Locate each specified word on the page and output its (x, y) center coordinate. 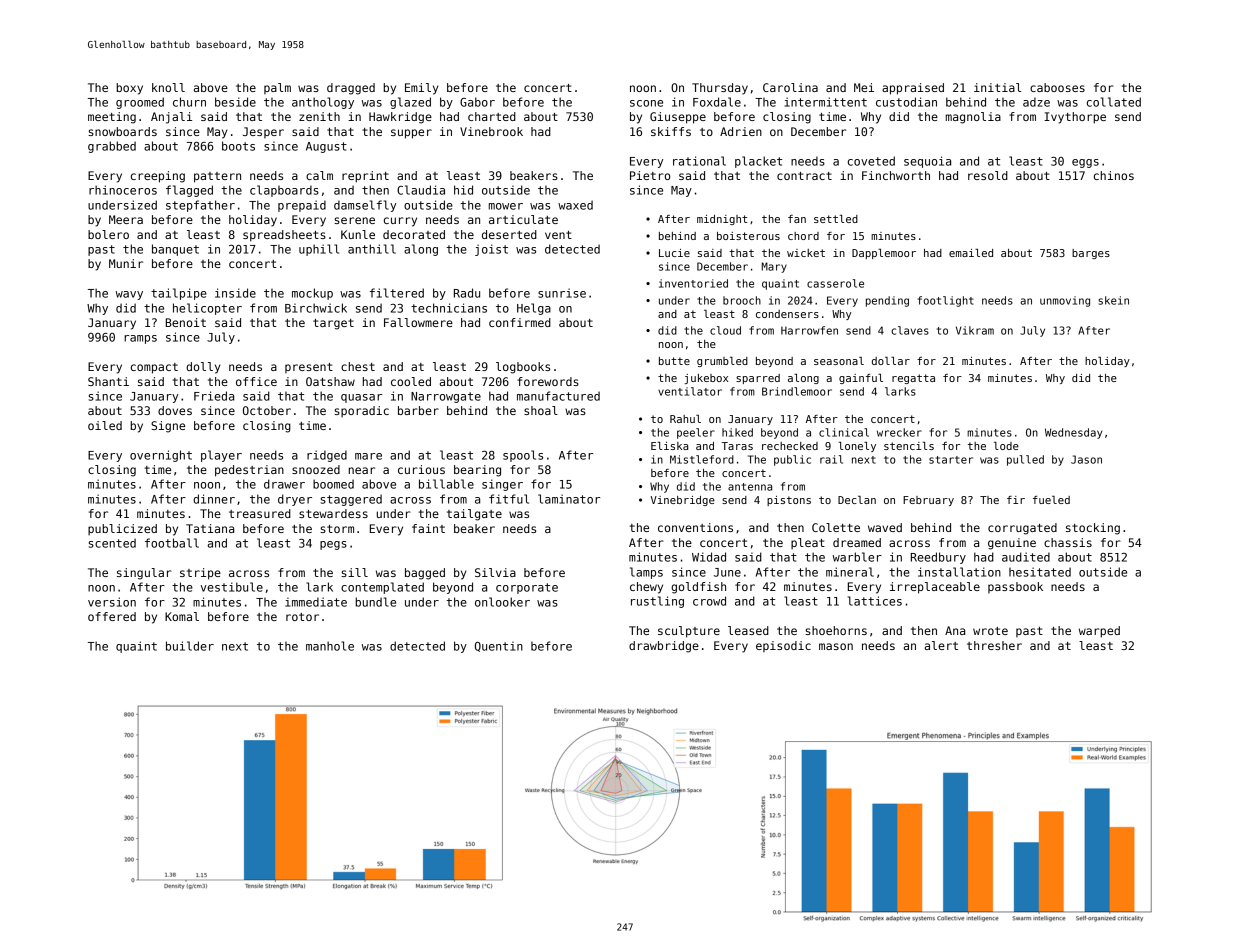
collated (1114, 102)
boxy (129, 89)
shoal (541, 410)
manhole (330, 646)
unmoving (1065, 301)
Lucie (674, 253)
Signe (168, 427)
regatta (913, 379)
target (333, 324)
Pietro (650, 175)
